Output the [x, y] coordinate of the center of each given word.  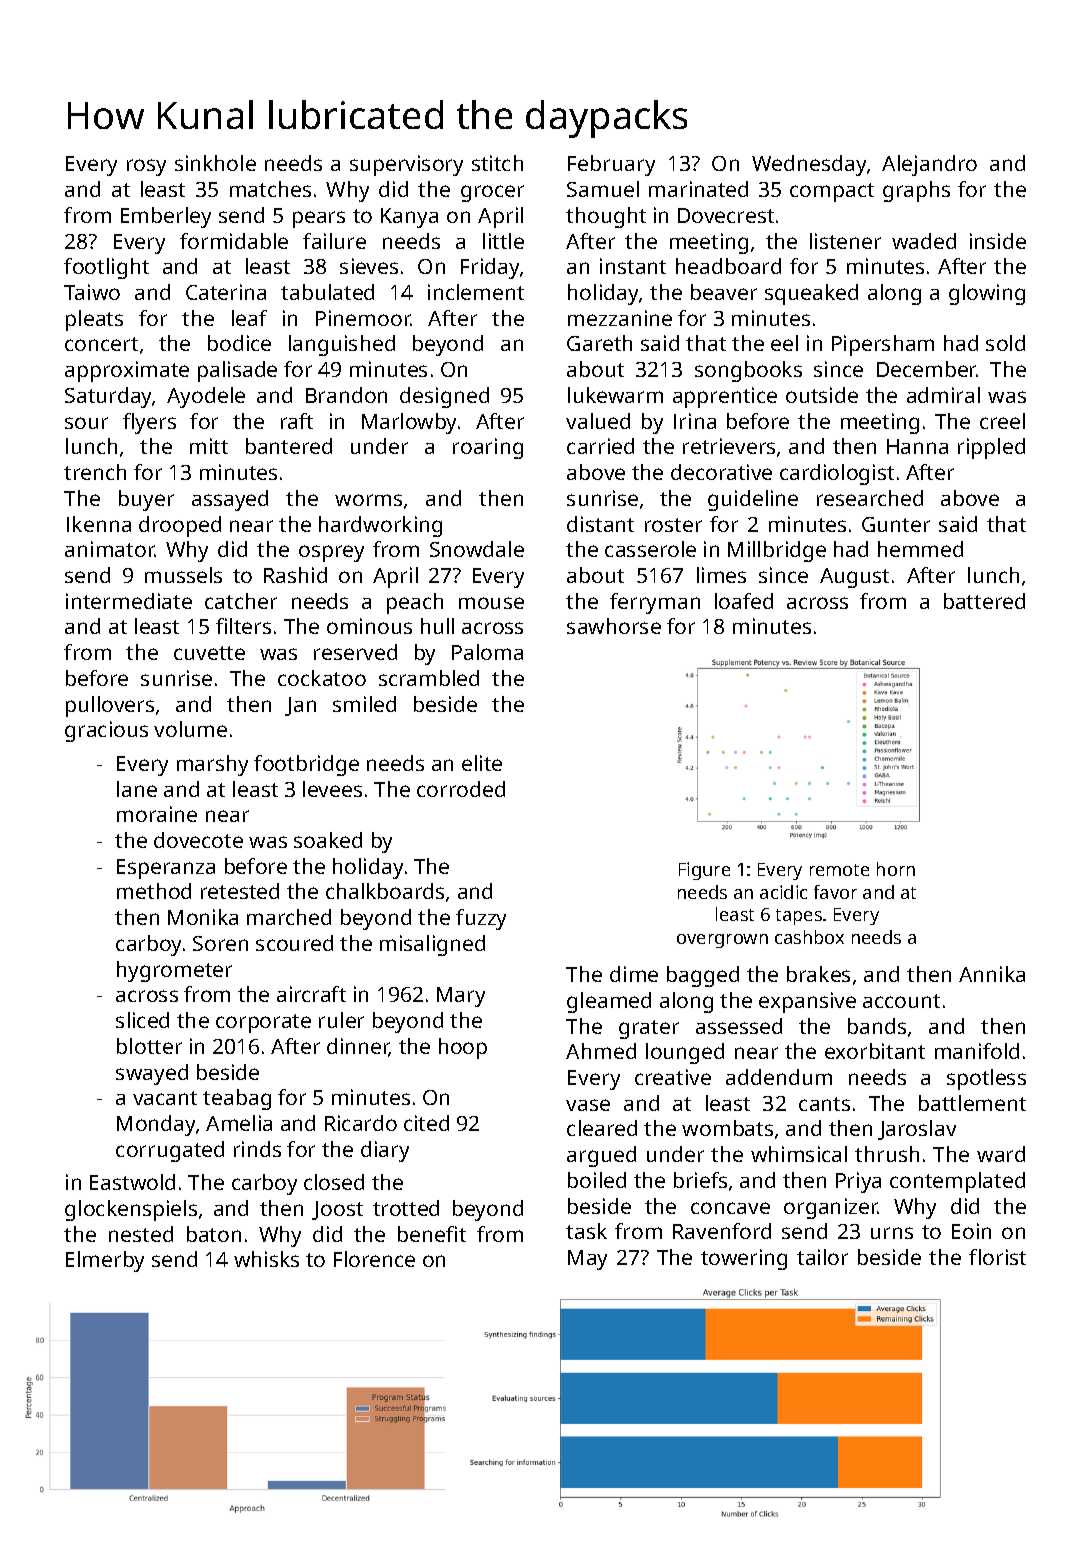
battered [984, 601]
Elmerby [105, 1261]
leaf [249, 318]
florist [997, 1257]
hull [437, 626]
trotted [406, 1208]
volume [190, 729]
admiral [943, 395]
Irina [695, 421]
